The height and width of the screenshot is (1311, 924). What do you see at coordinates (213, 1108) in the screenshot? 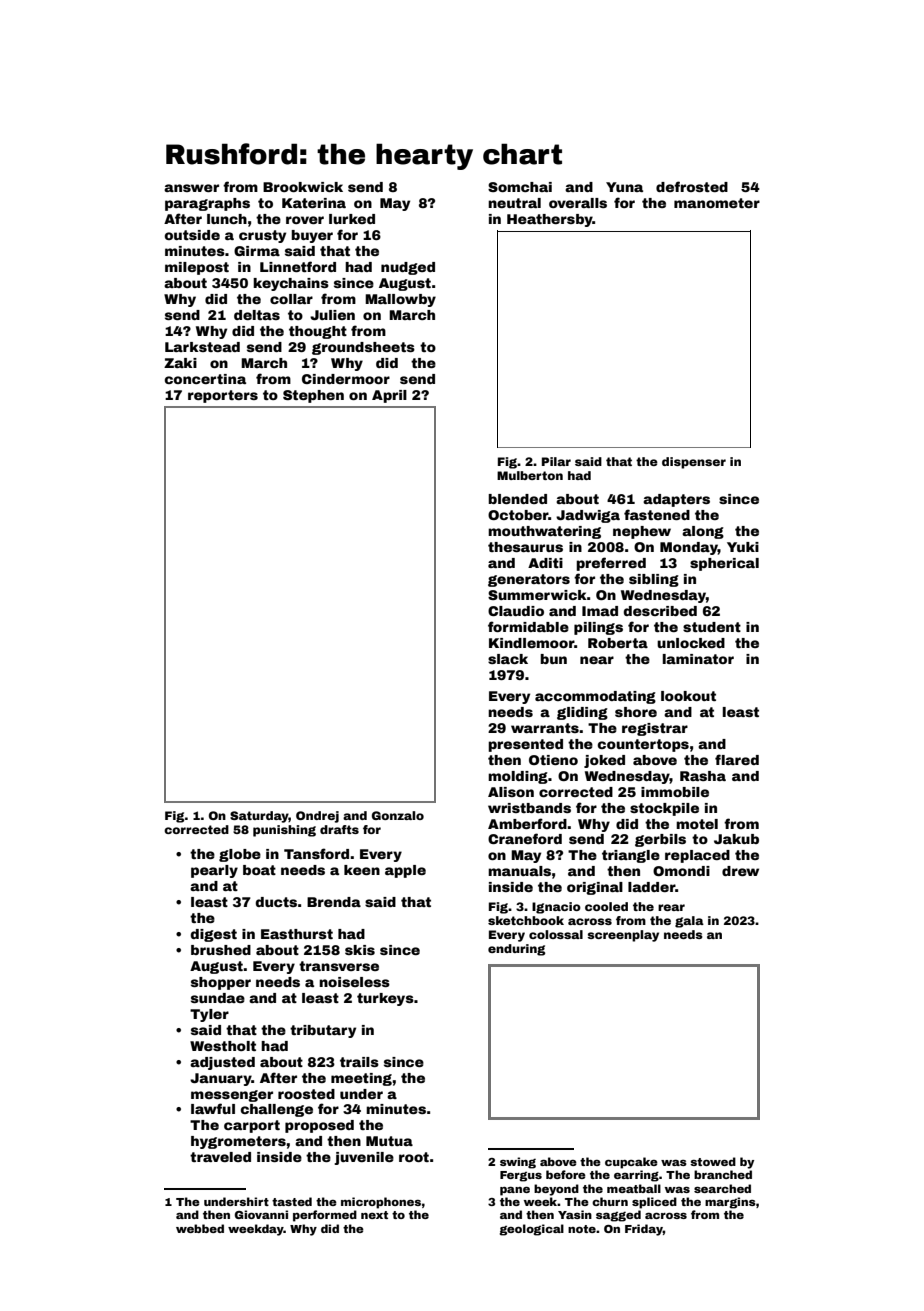
I see `lawful` at bounding box center [213, 1108].
